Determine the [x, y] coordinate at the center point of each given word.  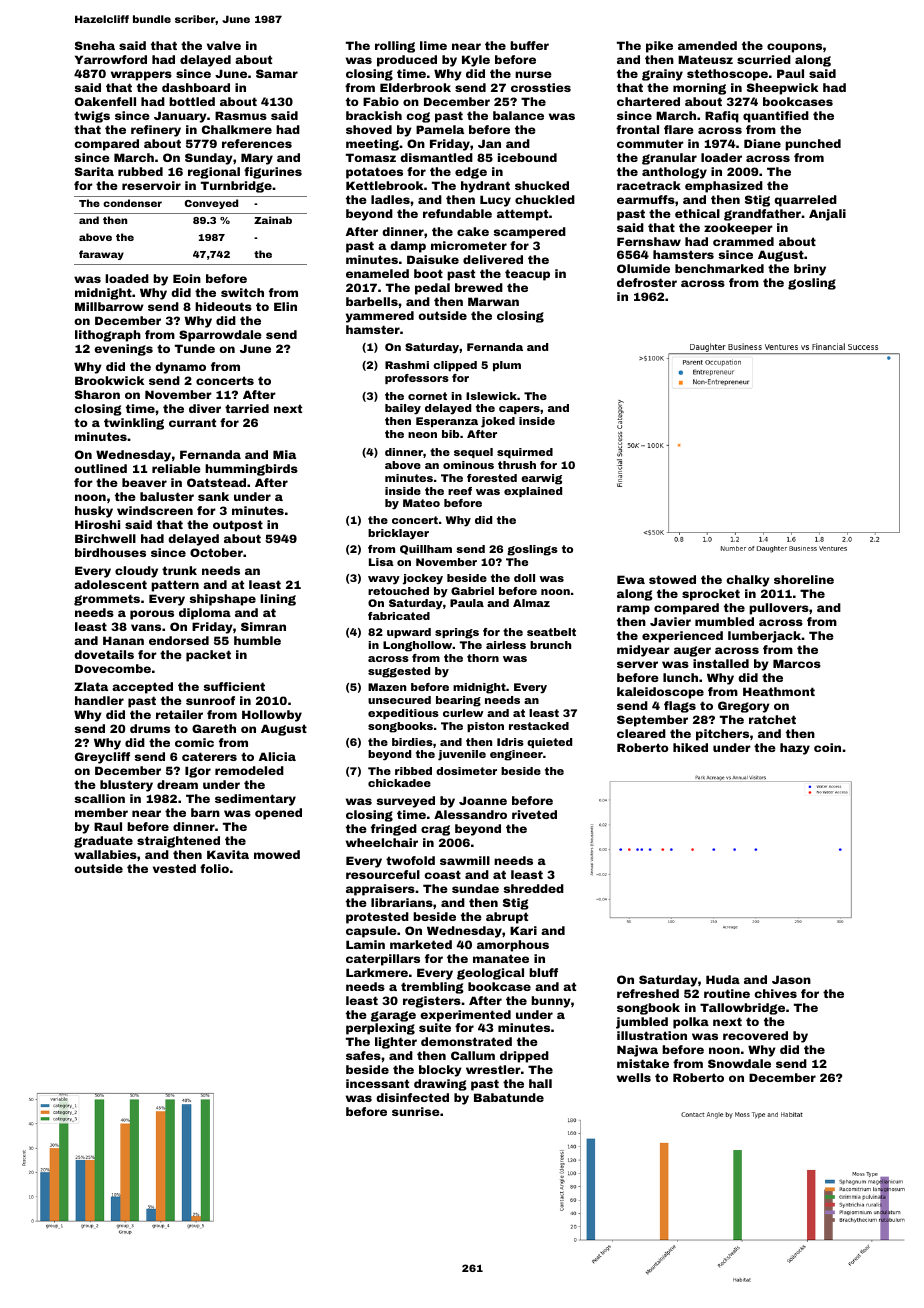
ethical [697, 213]
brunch [550, 645]
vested [174, 868]
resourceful [383, 874]
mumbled [724, 621]
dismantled [436, 157]
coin [827, 747]
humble [257, 640]
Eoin [187, 278]
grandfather [762, 215]
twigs [92, 117]
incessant [377, 1083]
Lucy [495, 201]
